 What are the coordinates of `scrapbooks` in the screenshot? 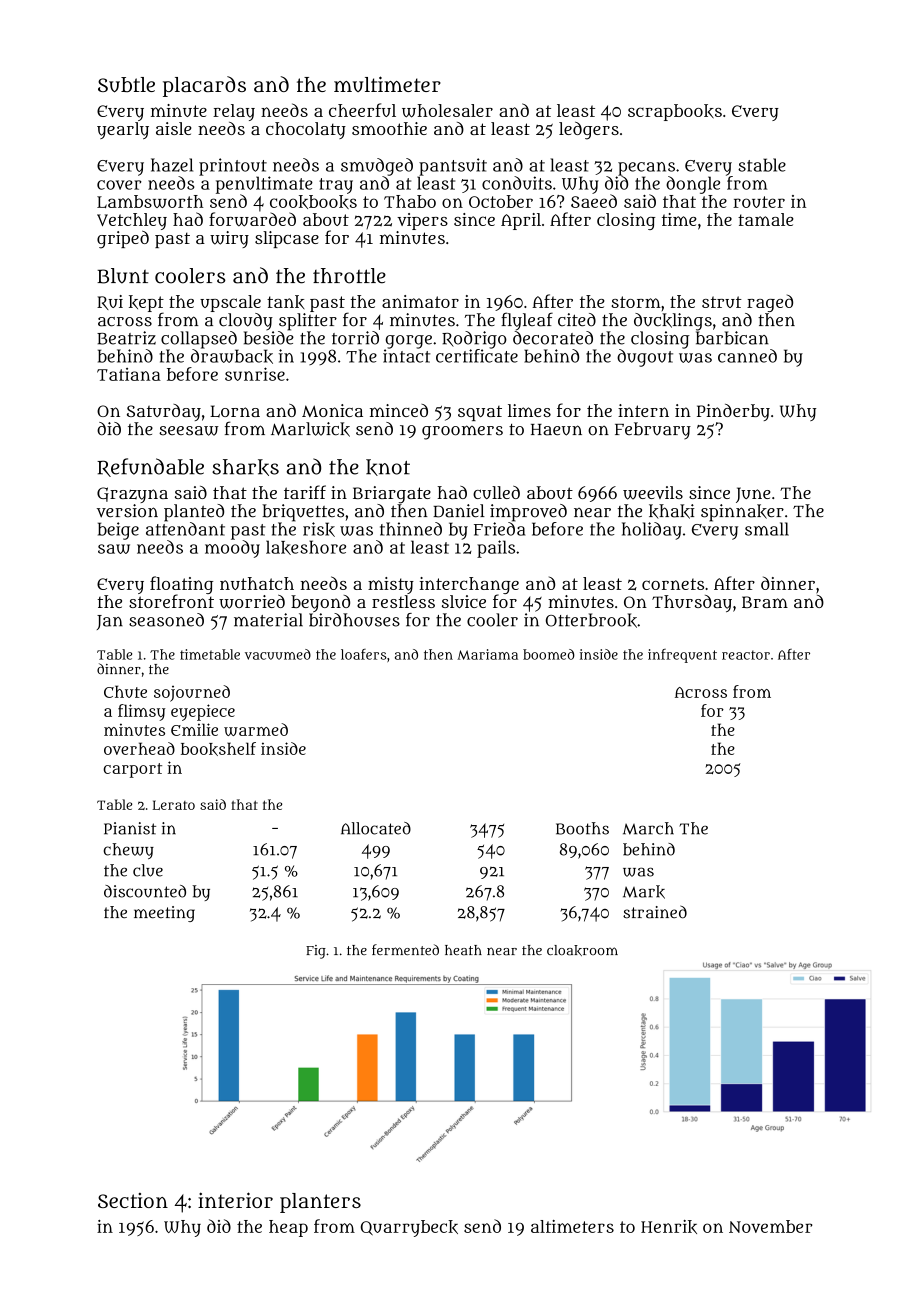 It's located at (675, 112).
